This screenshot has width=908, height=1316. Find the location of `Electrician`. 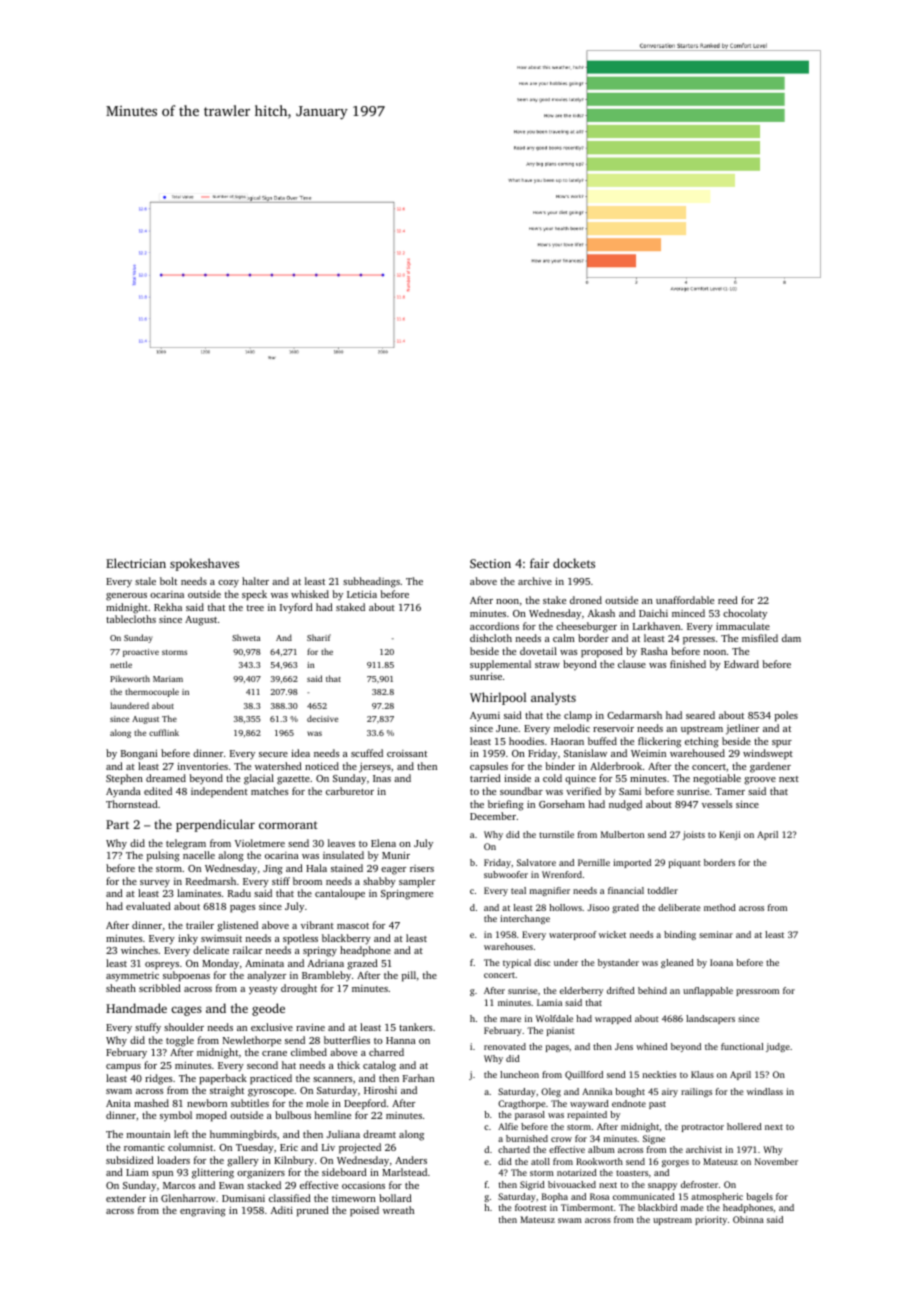

Electrician is located at coordinates (136, 563).
